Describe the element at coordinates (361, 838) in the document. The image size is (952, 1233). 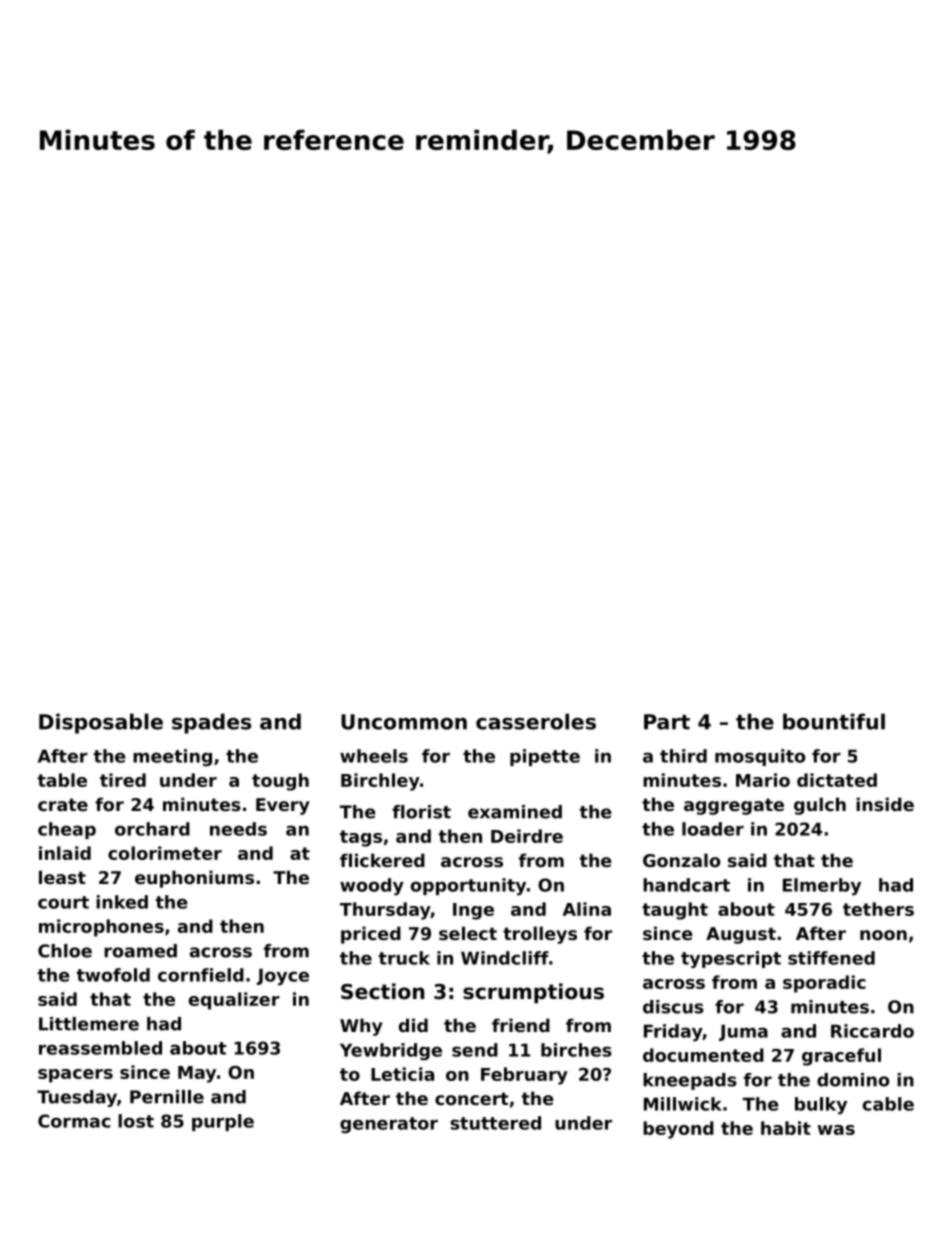
I see `tags` at that location.
